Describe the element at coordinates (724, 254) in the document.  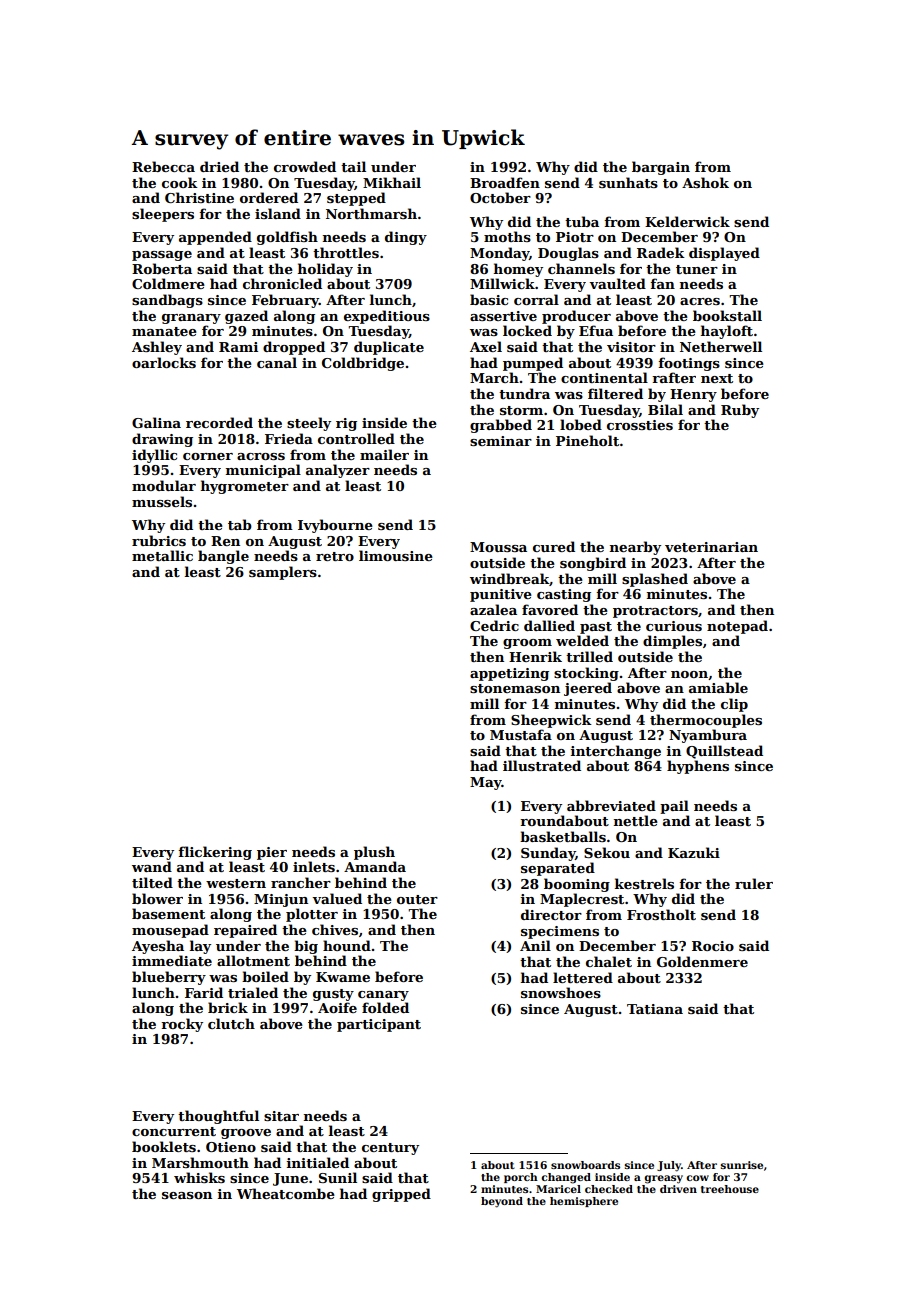
I see `displayed` at that location.
